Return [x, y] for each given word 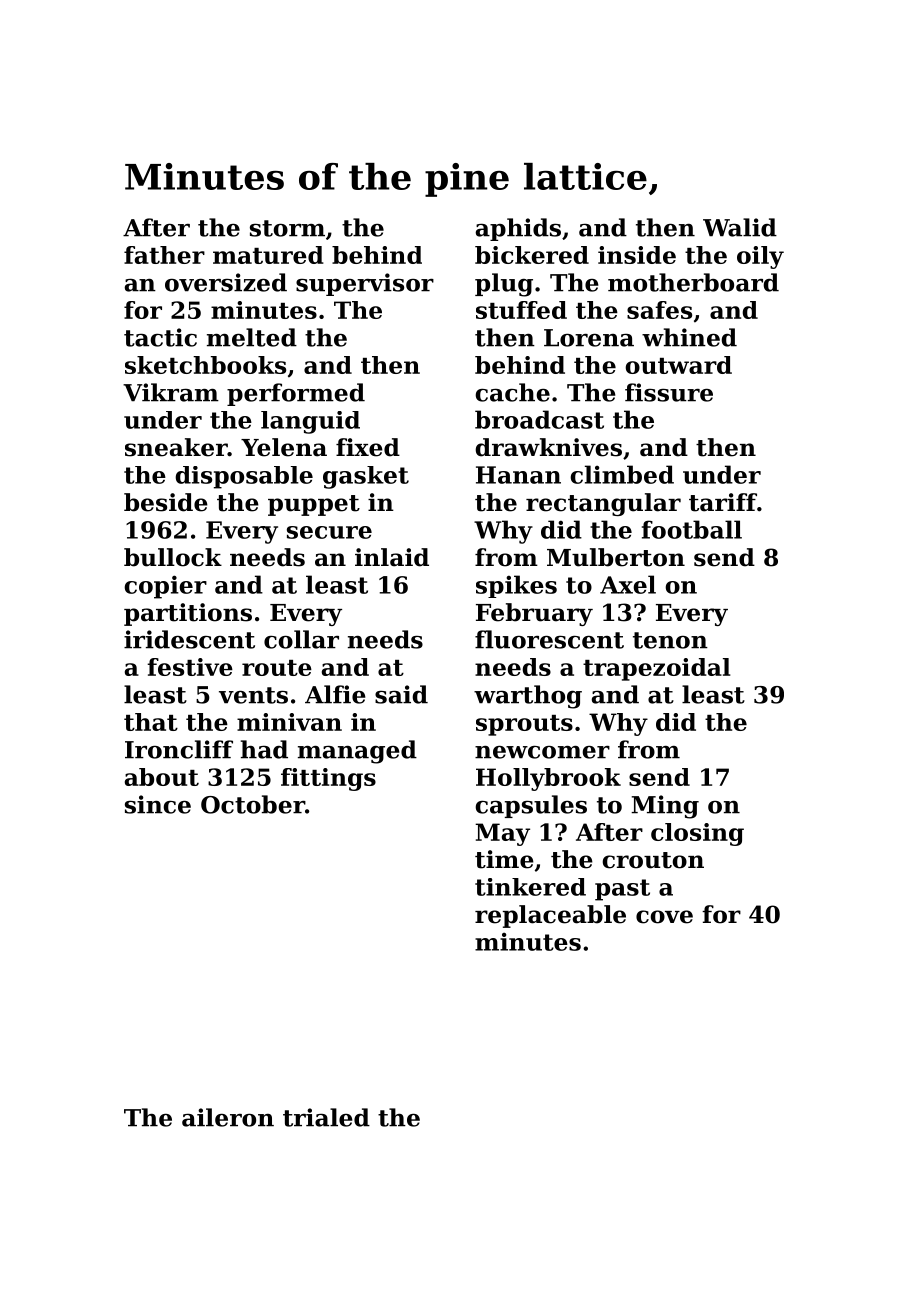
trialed [326, 1117]
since [158, 804]
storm [287, 228]
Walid [740, 227]
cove [664, 917]
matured [268, 255]
